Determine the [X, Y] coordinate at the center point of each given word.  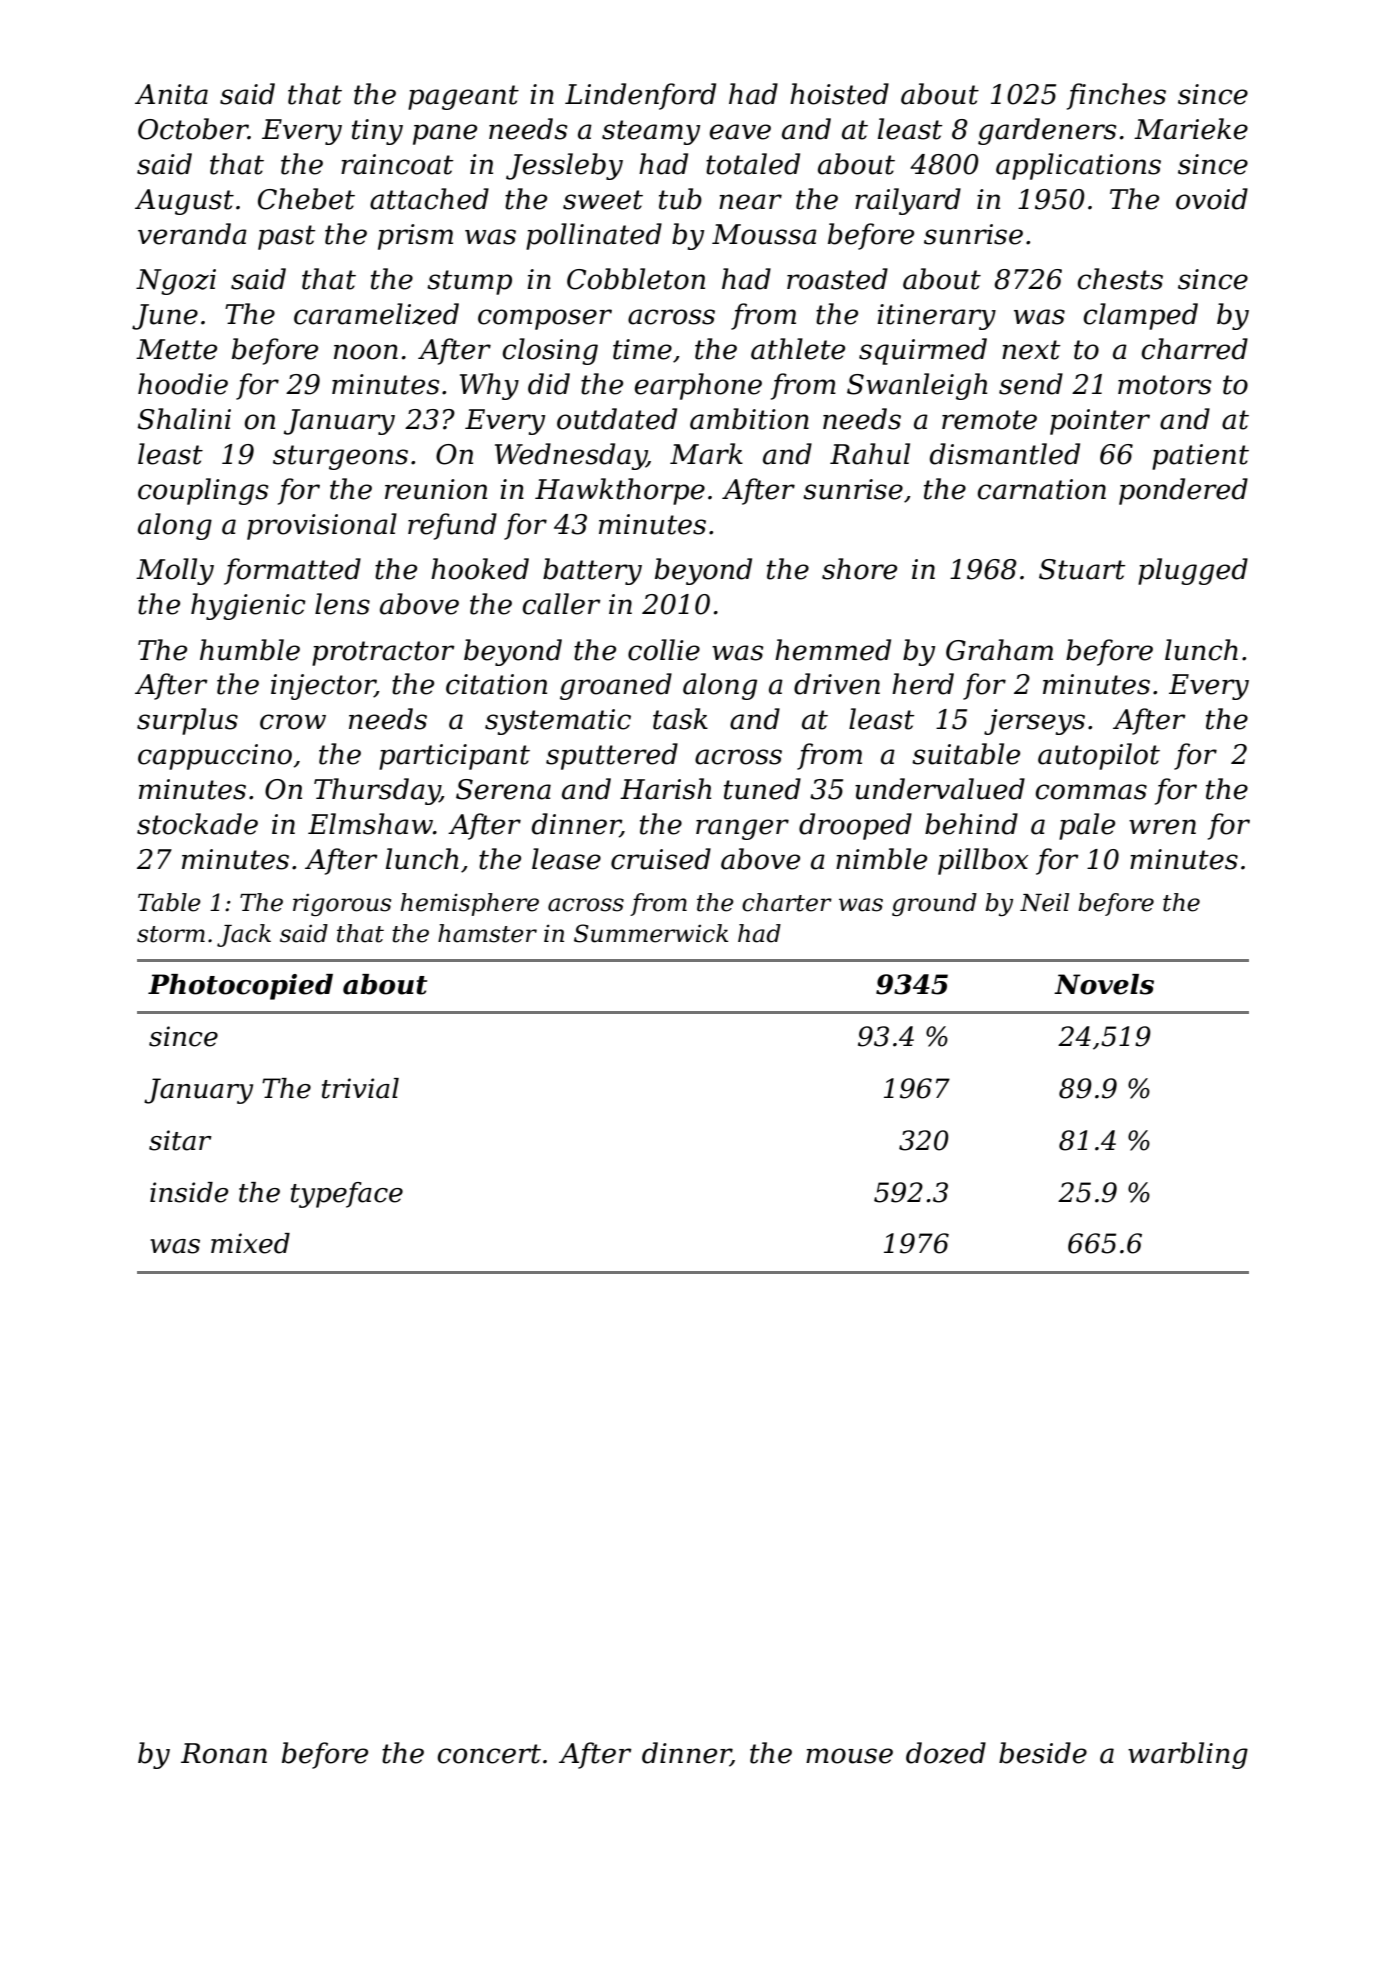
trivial [360, 1088]
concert [489, 1754]
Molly [175, 571]
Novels [1104, 984]
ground [934, 904]
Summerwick [651, 933]
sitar [180, 1140]
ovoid [1212, 199]
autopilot [1099, 756]
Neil [1044, 902]
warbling [1188, 1755]
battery [592, 571]
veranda [192, 234]
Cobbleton [636, 279]
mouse [849, 1756]
